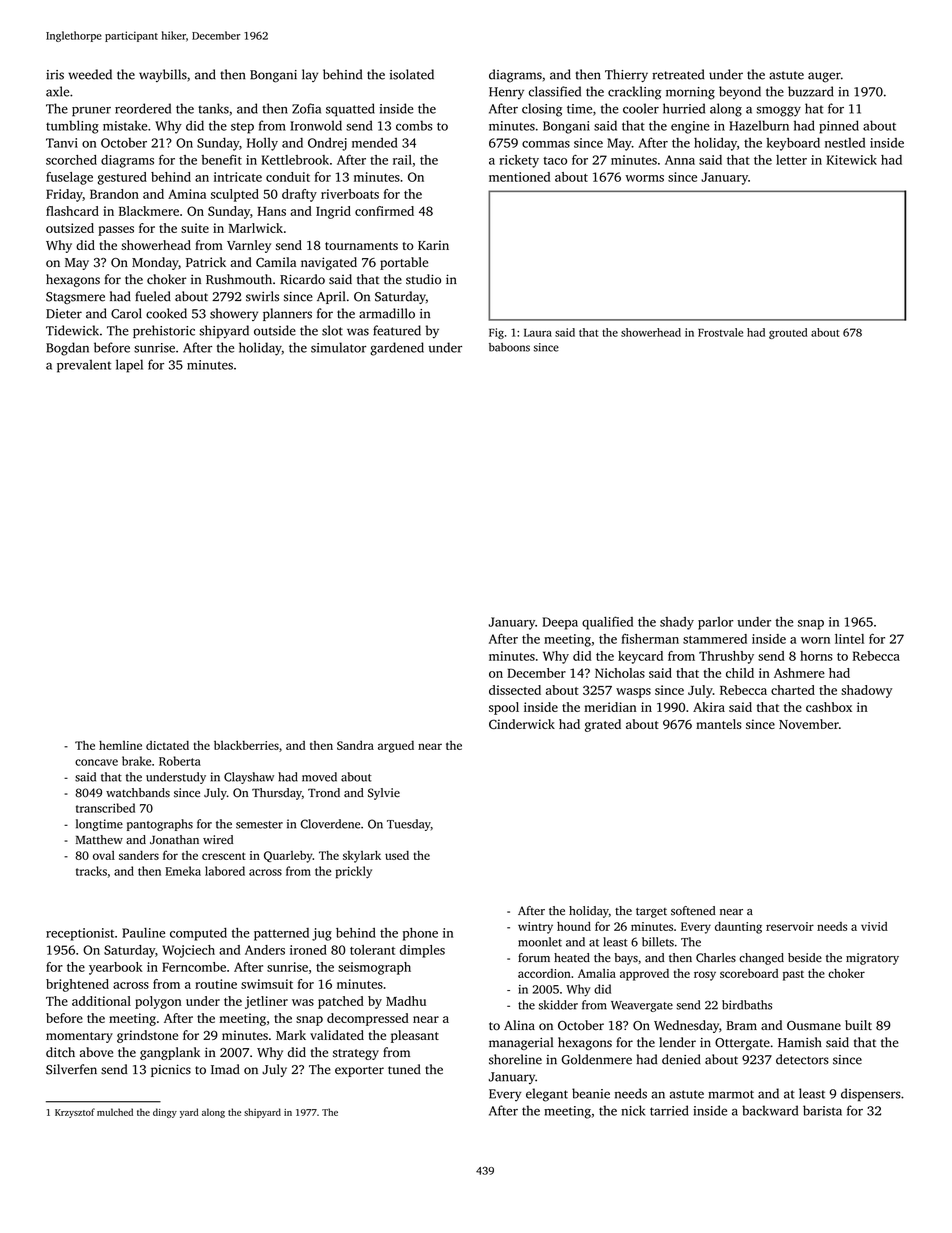 Image resolution: width=952 pixels, height=1233 pixels. Describe the element at coordinates (198, 934) in the screenshot. I see `computed` at that location.
